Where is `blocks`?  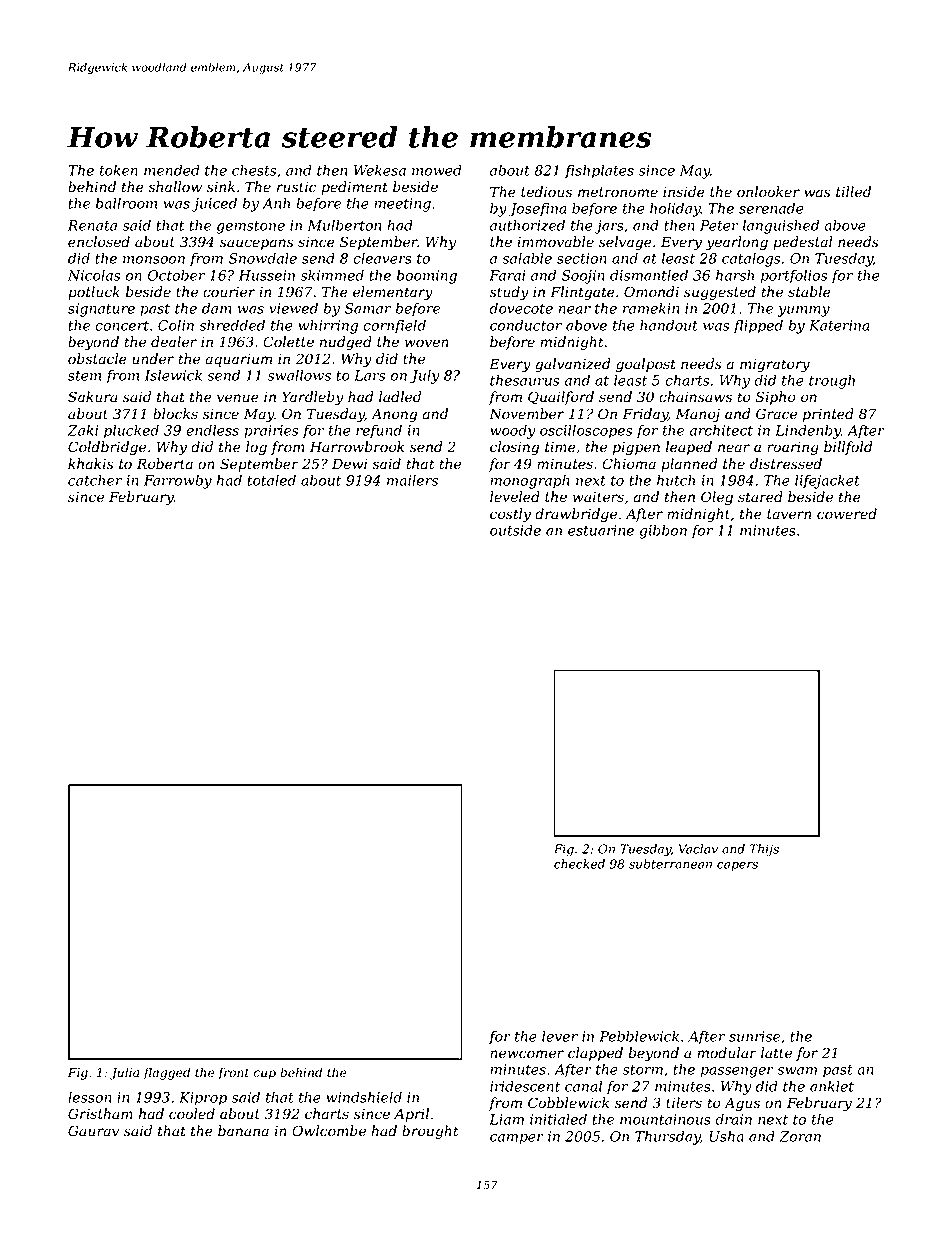
blocks is located at coordinates (175, 414).
